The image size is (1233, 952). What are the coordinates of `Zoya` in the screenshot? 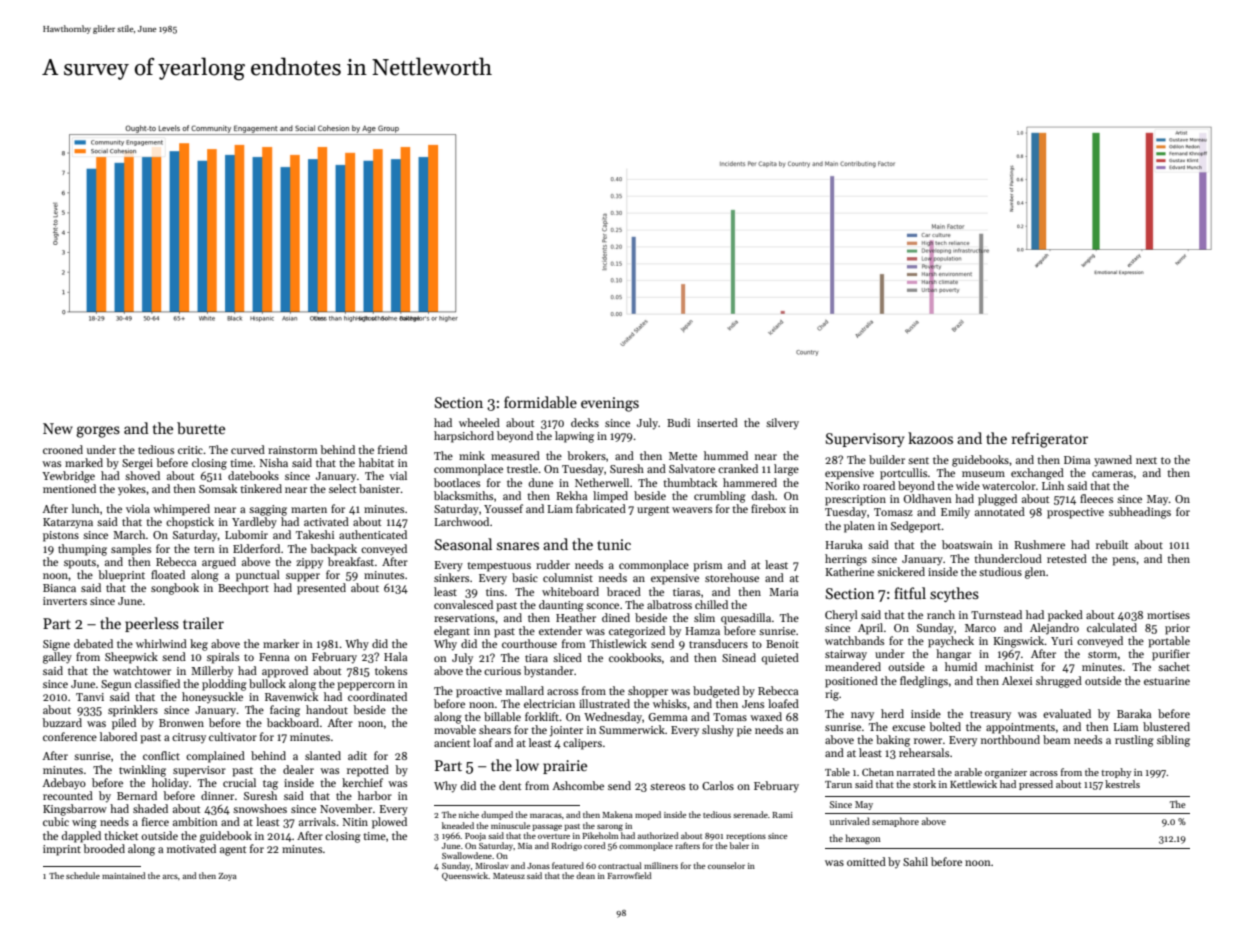 It's located at (227, 877).
